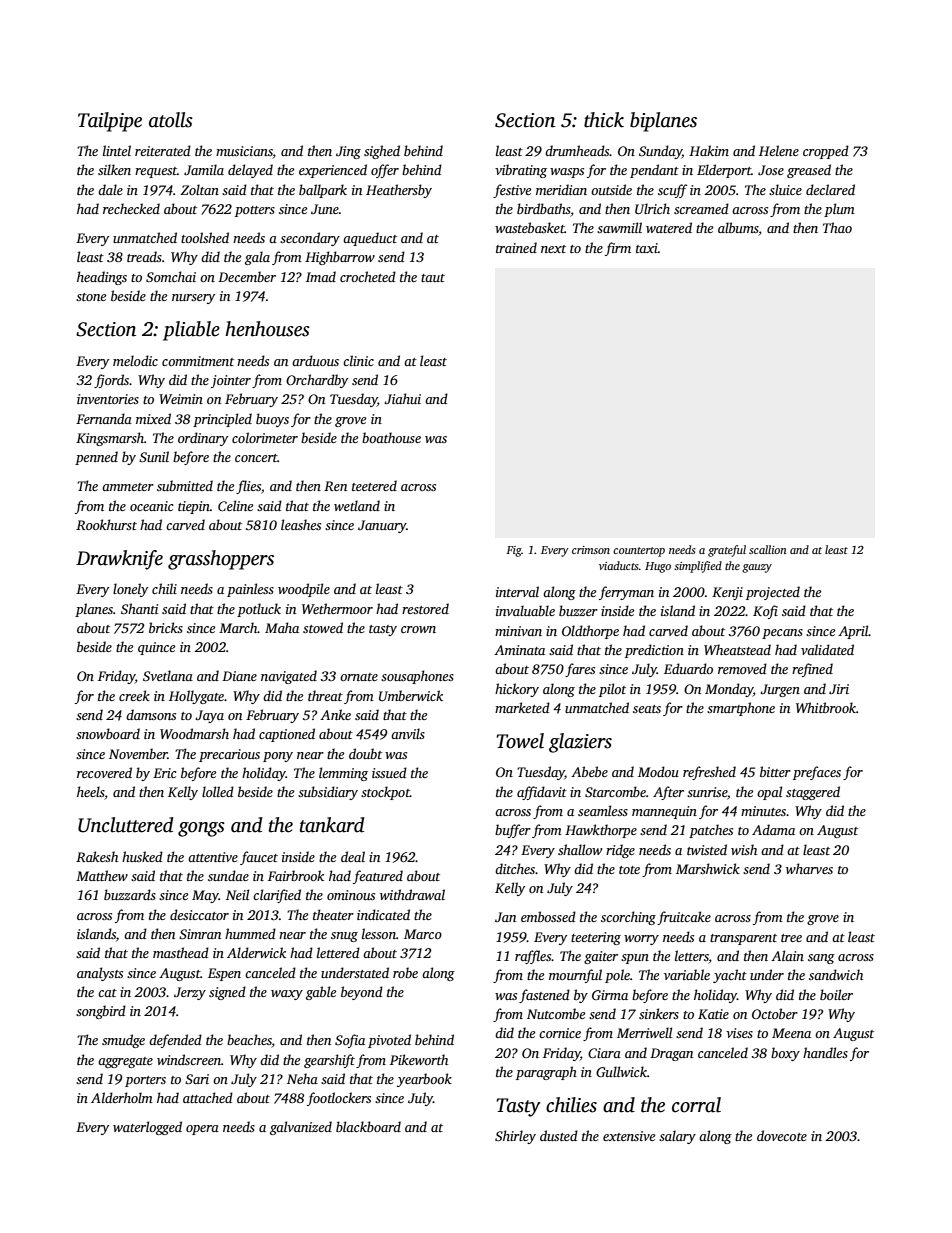 Image resolution: width=952 pixels, height=1233 pixels. What do you see at coordinates (779, 150) in the image?
I see `Helene` at bounding box center [779, 150].
